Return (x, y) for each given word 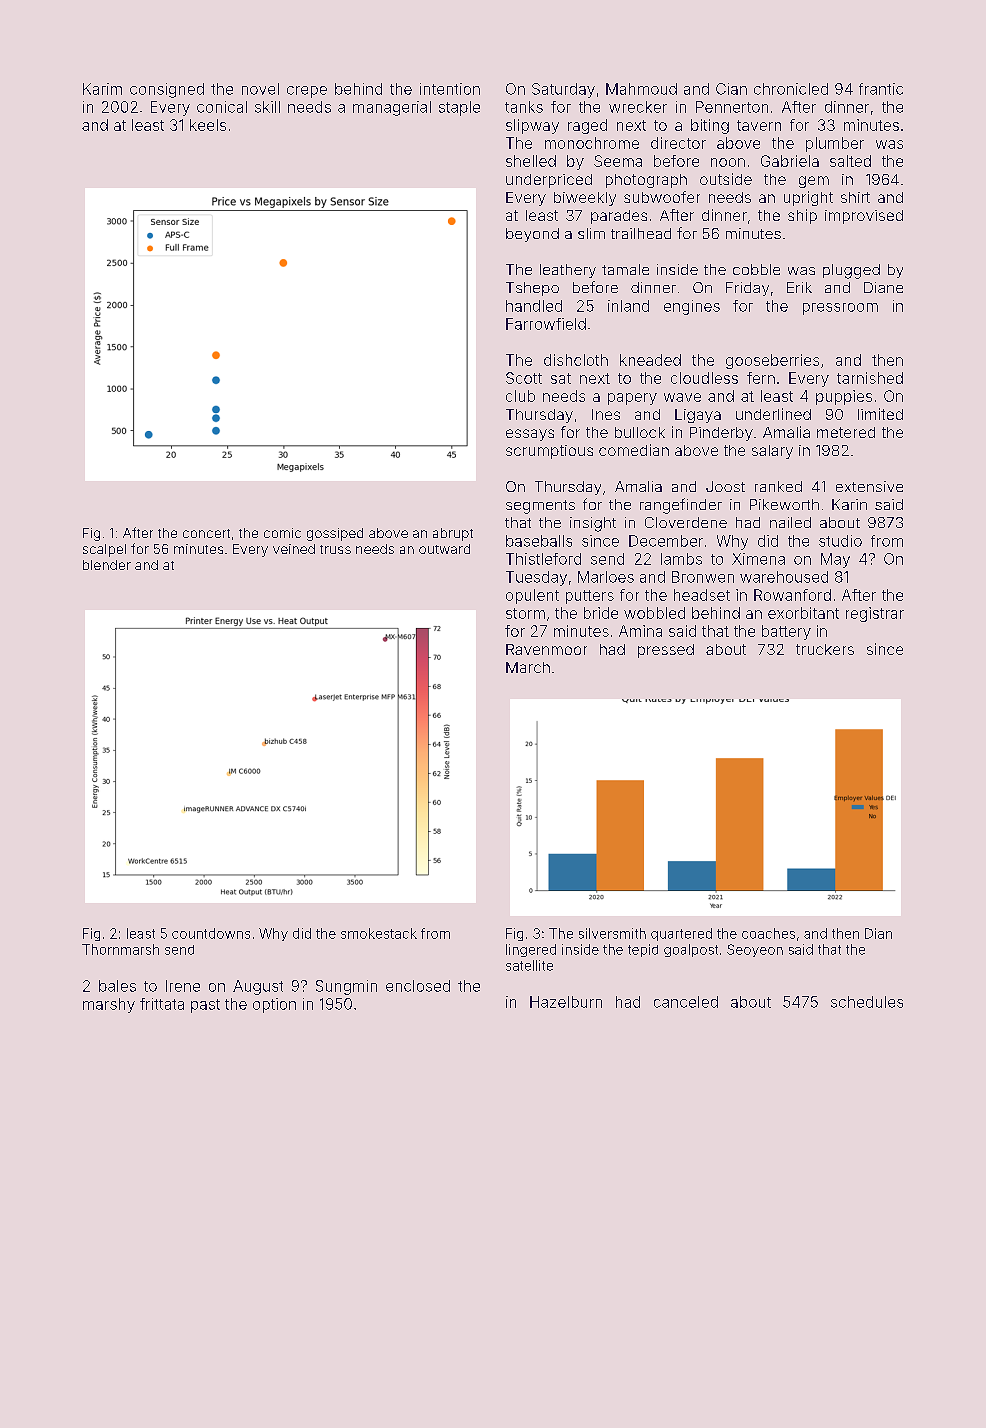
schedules (867, 1002)
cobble (756, 269)
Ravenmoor (546, 649)
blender (107, 565)
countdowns (211, 933)
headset (702, 595)
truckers (825, 649)
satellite (529, 965)
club (520, 396)
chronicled (791, 89)
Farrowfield (546, 324)
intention (450, 89)
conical (222, 107)
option (274, 1005)
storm (525, 613)
